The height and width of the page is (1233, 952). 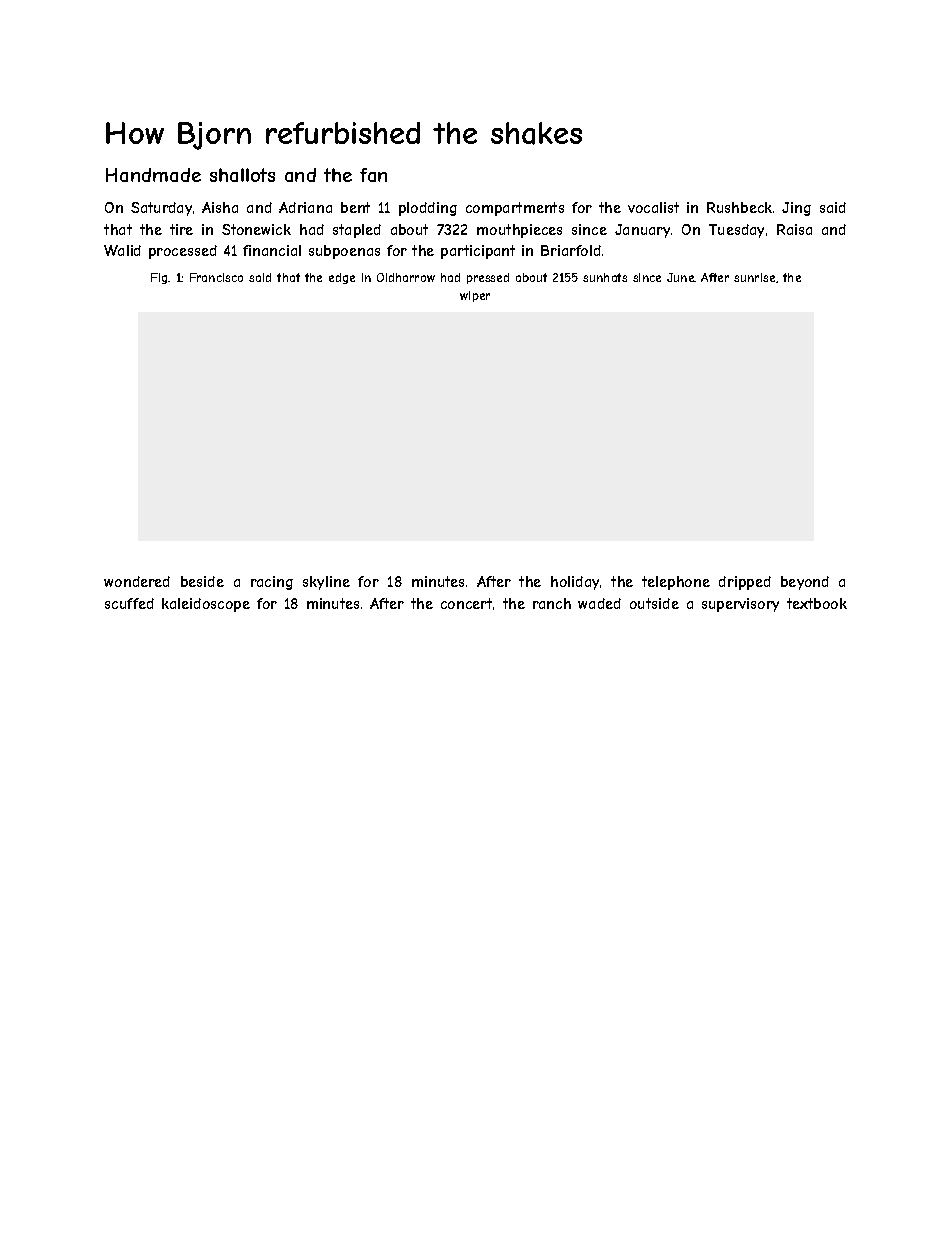 What do you see at coordinates (817, 603) in the page?
I see `textbook` at bounding box center [817, 603].
